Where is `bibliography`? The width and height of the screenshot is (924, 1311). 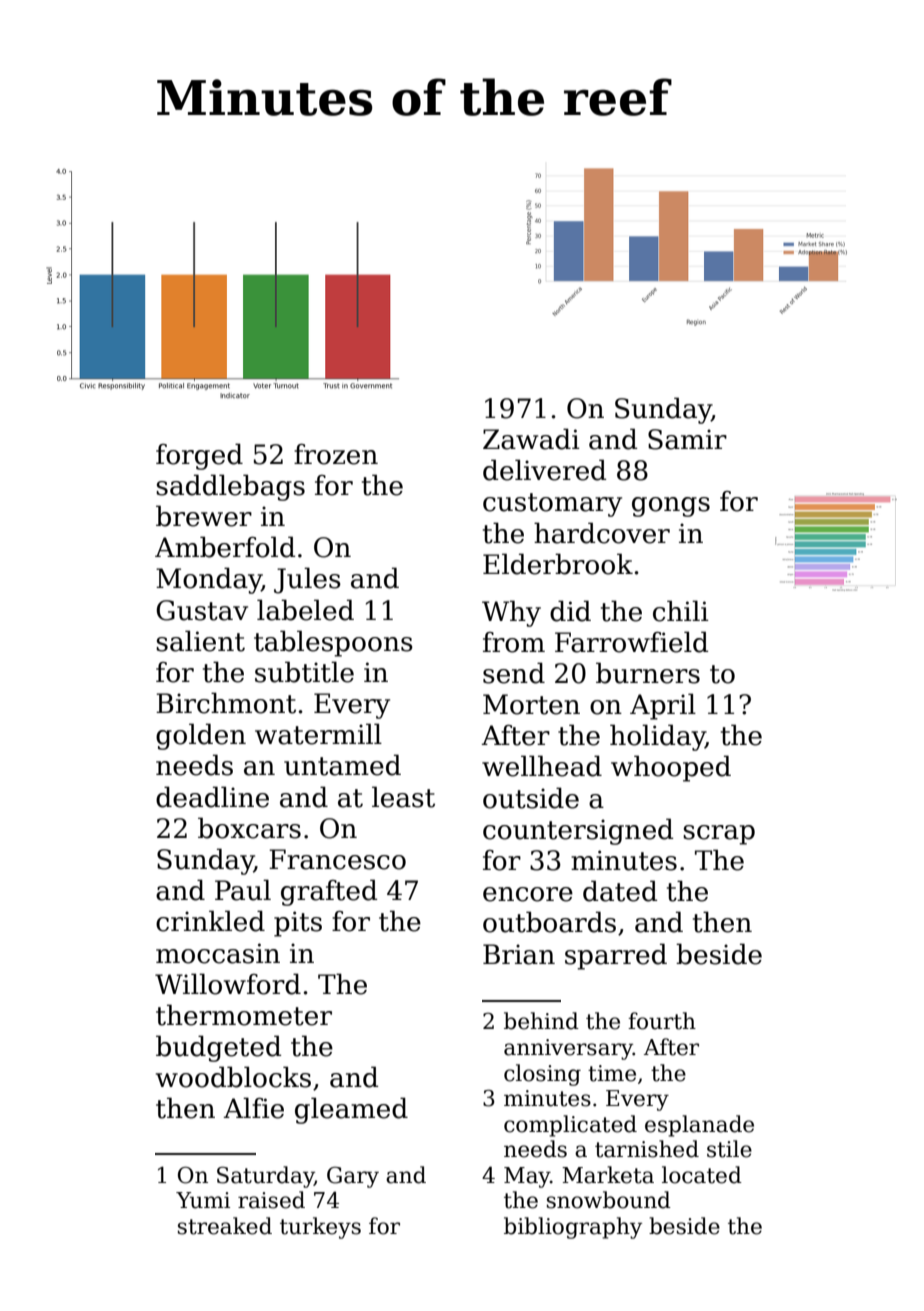
bibliography is located at coordinates (573, 1228).
